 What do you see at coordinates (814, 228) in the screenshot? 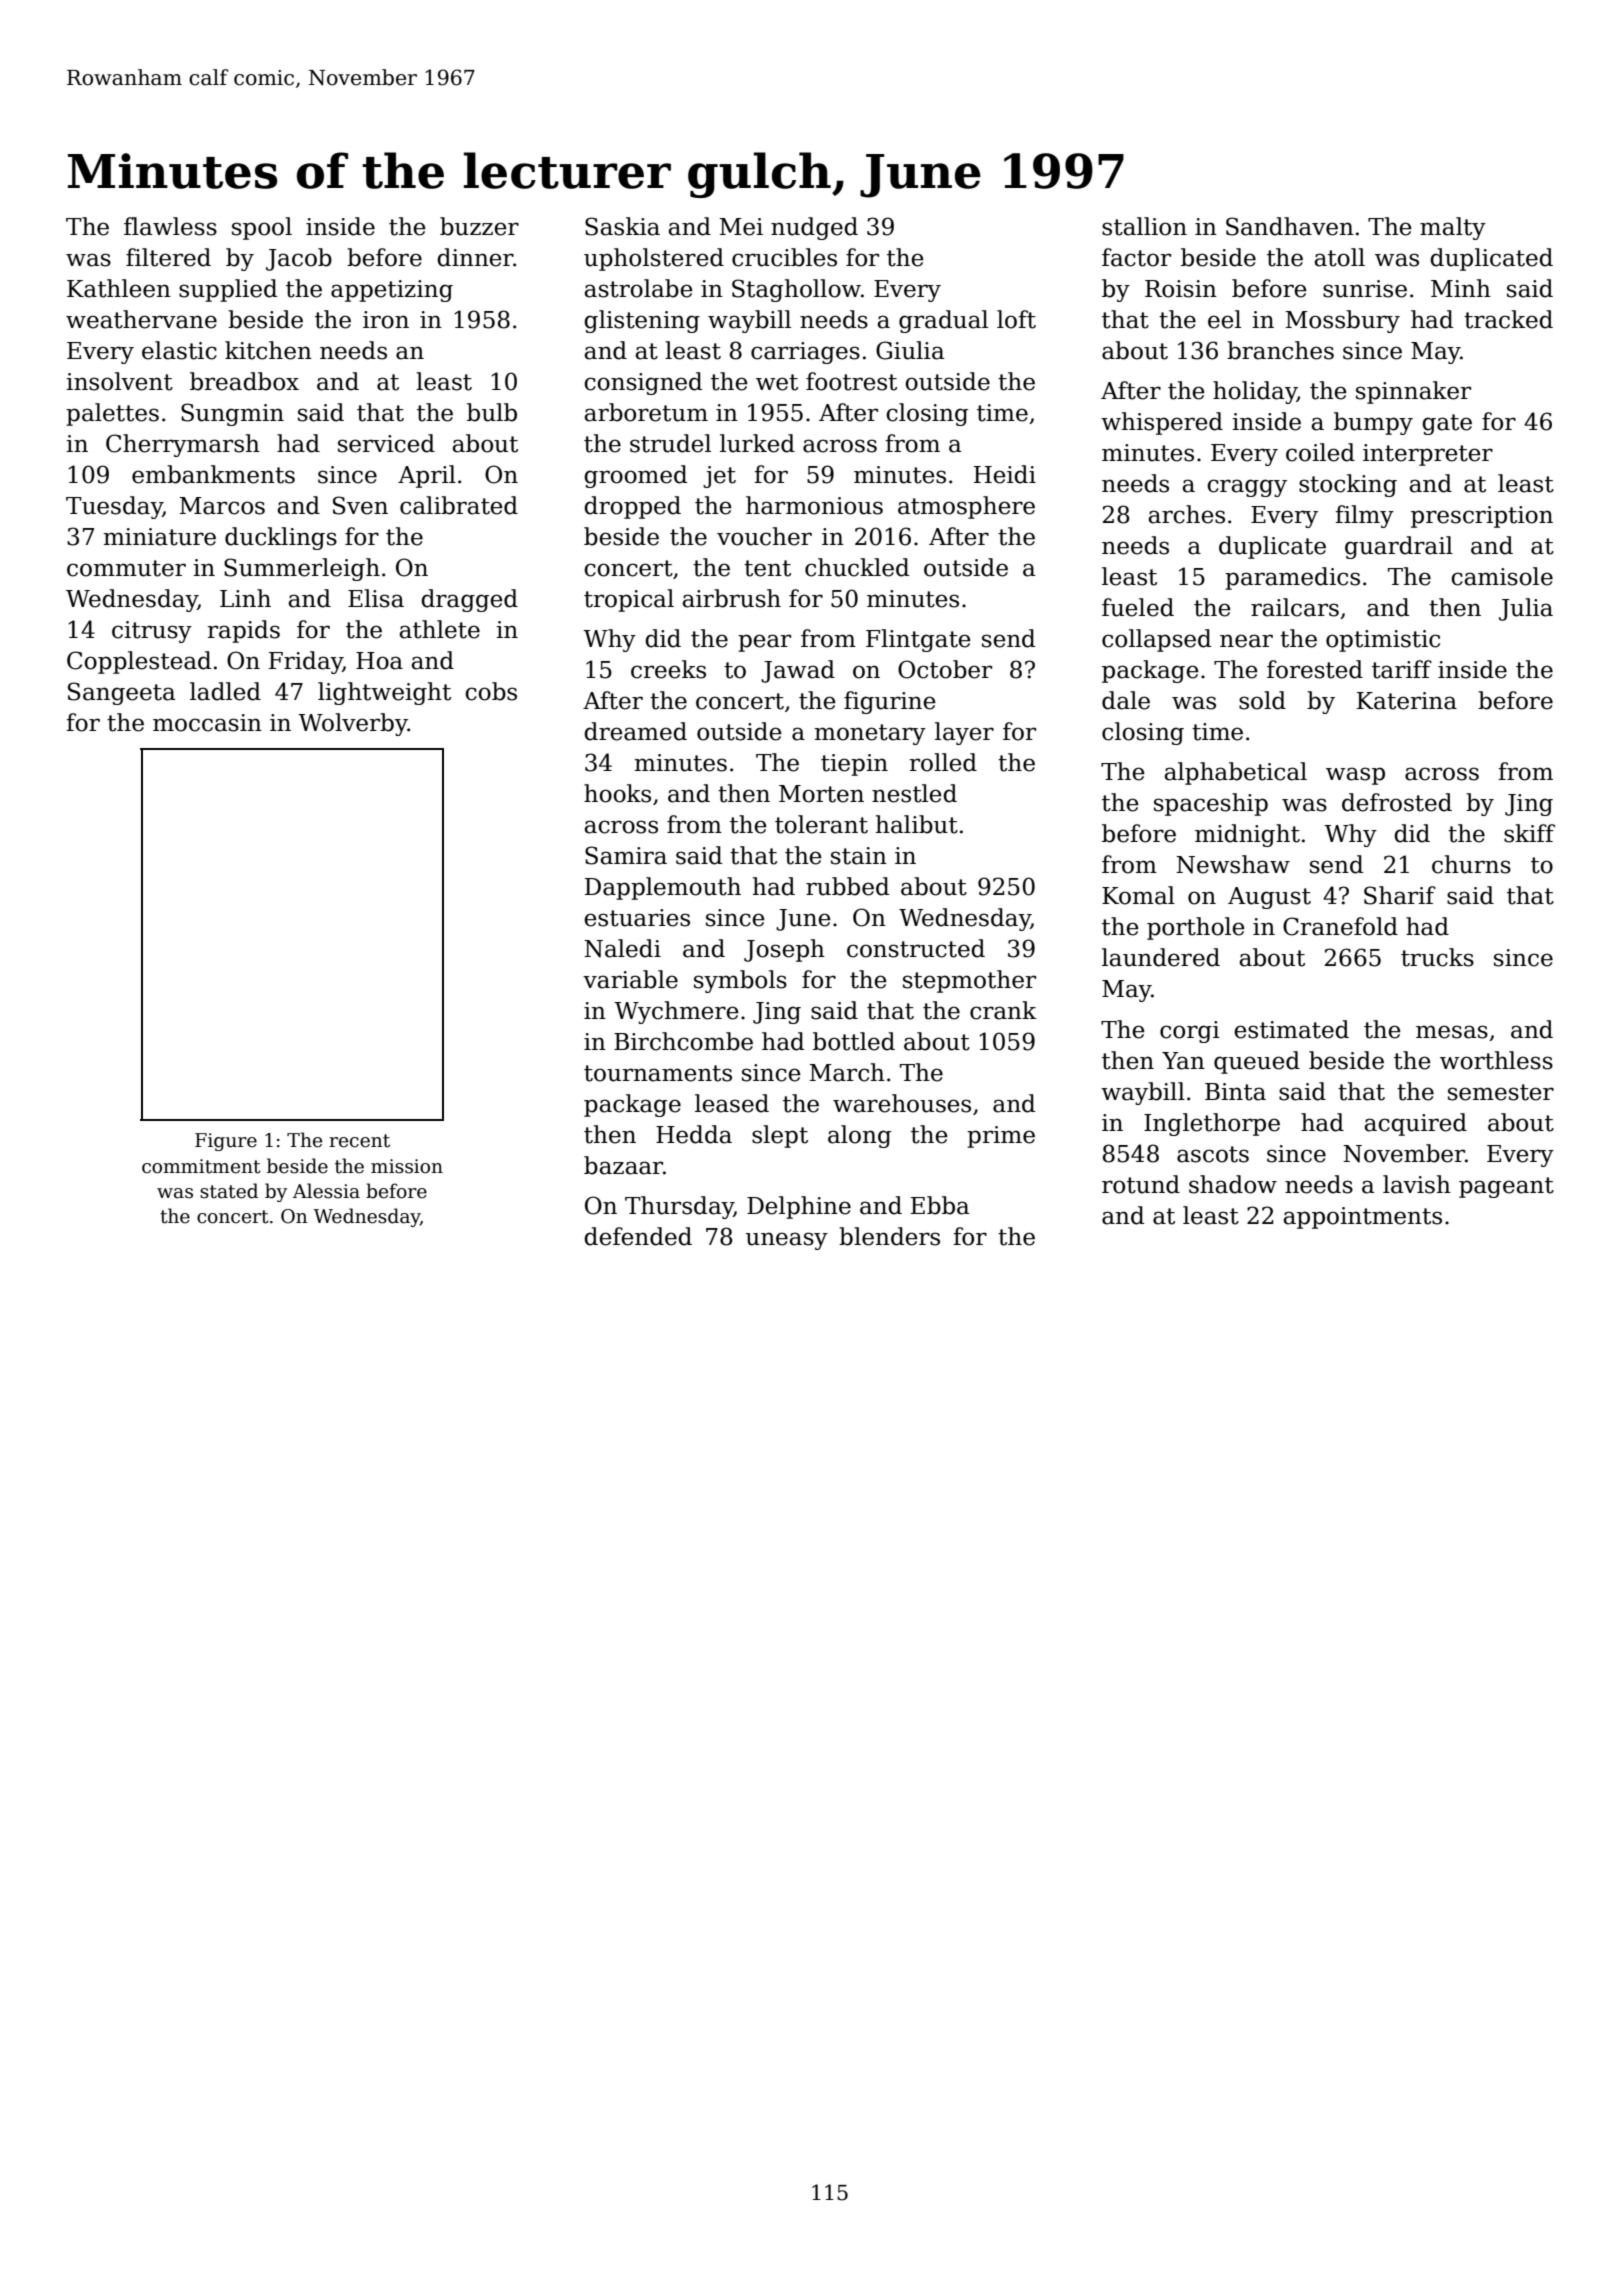
I see `nudged` at bounding box center [814, 228].
